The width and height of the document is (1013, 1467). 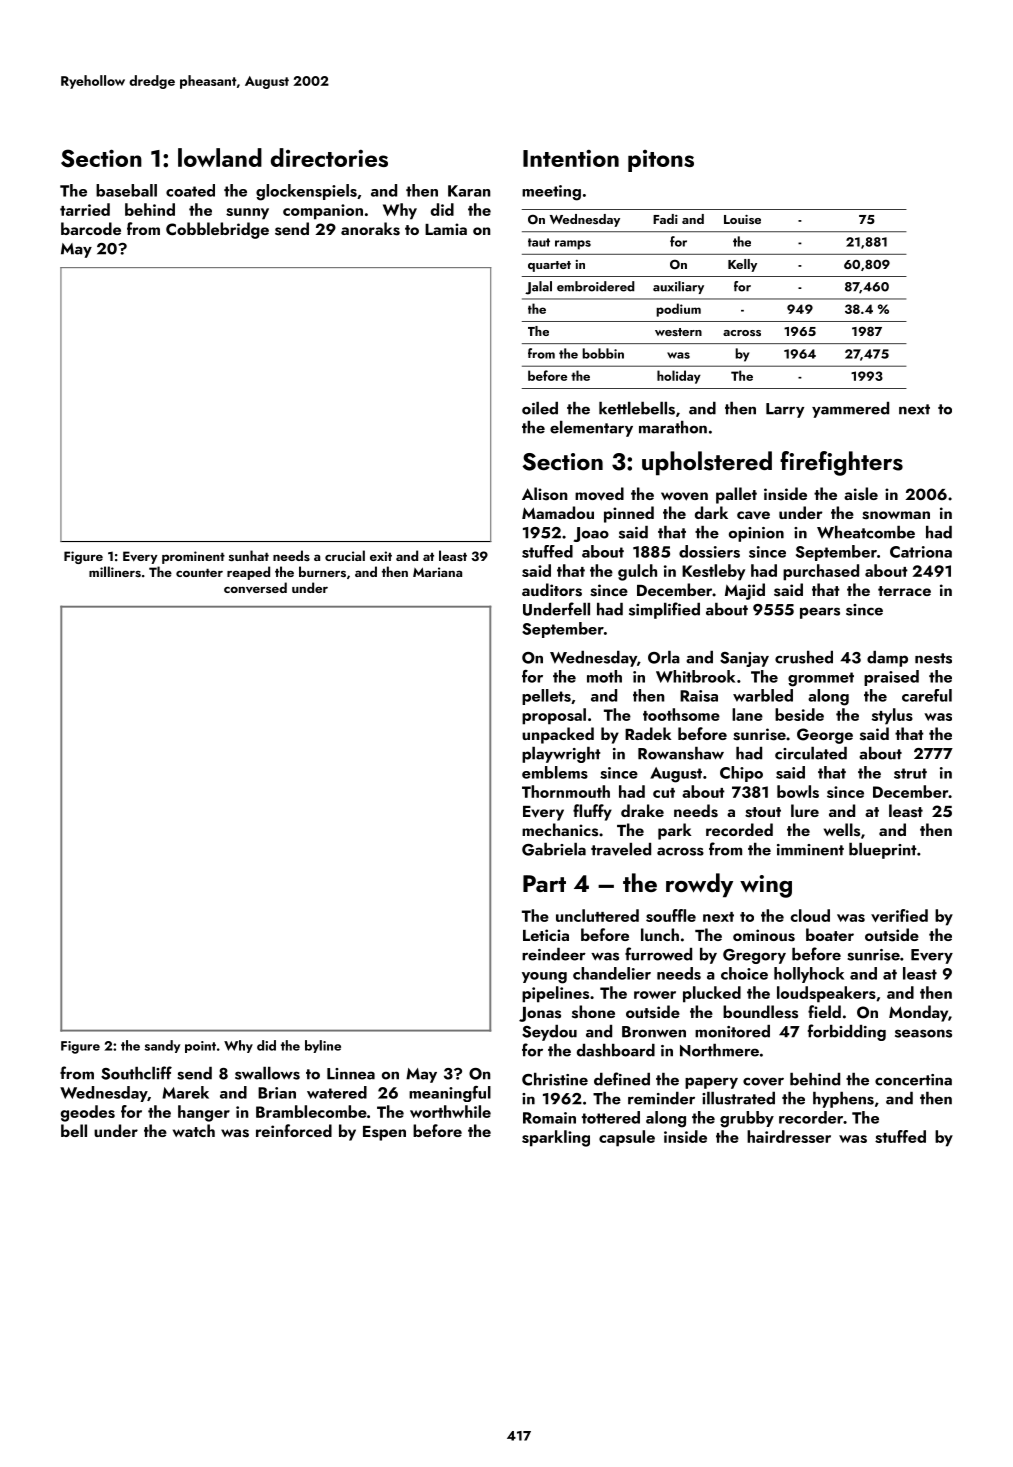 I want to click on podium, so click(x=678, y=310).
